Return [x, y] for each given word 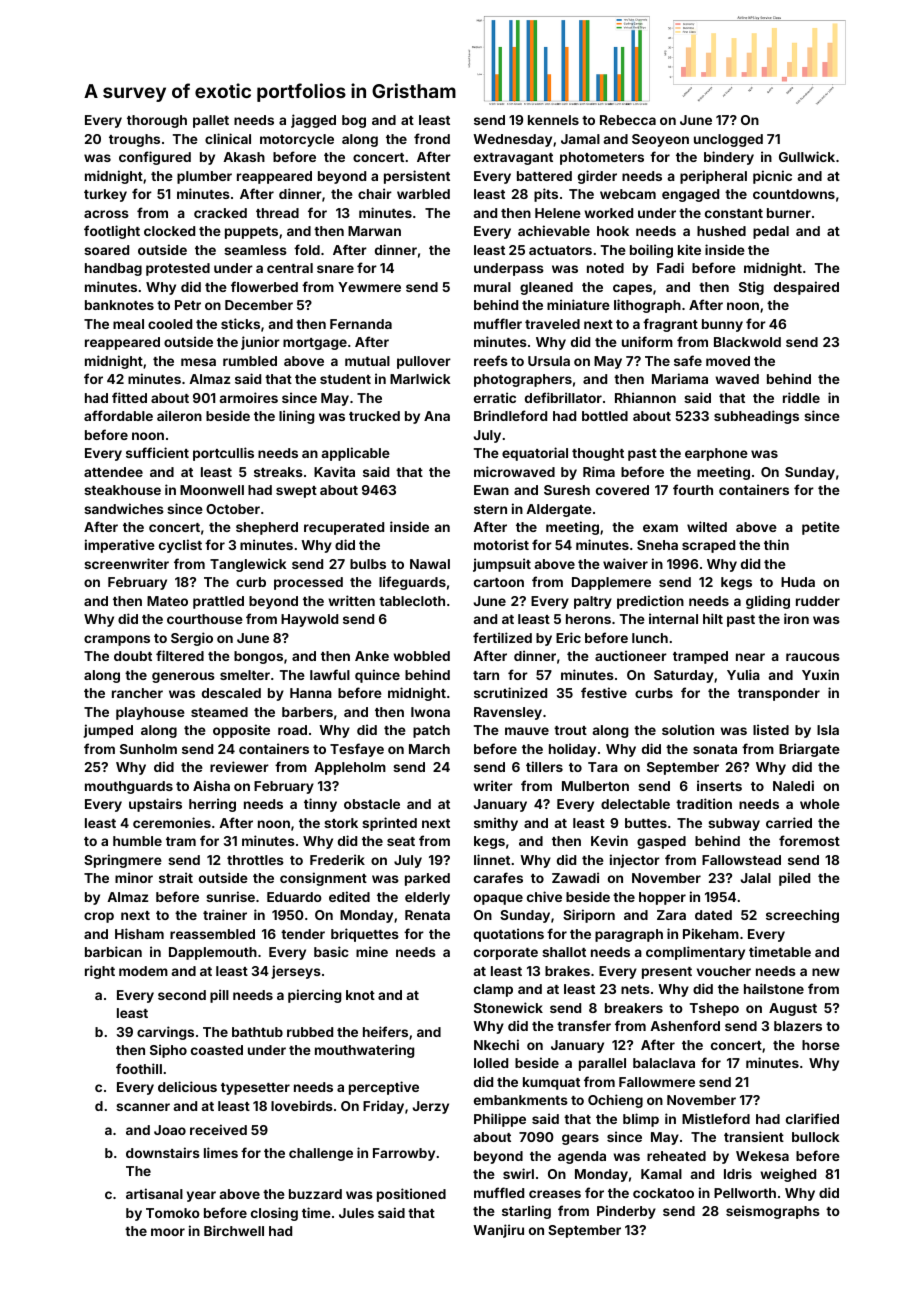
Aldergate [559, 510]
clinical [228, 138]
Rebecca [628, 120]
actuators [560, 250]
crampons [117, 640]
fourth [693, 489]
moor [168, 1232]
